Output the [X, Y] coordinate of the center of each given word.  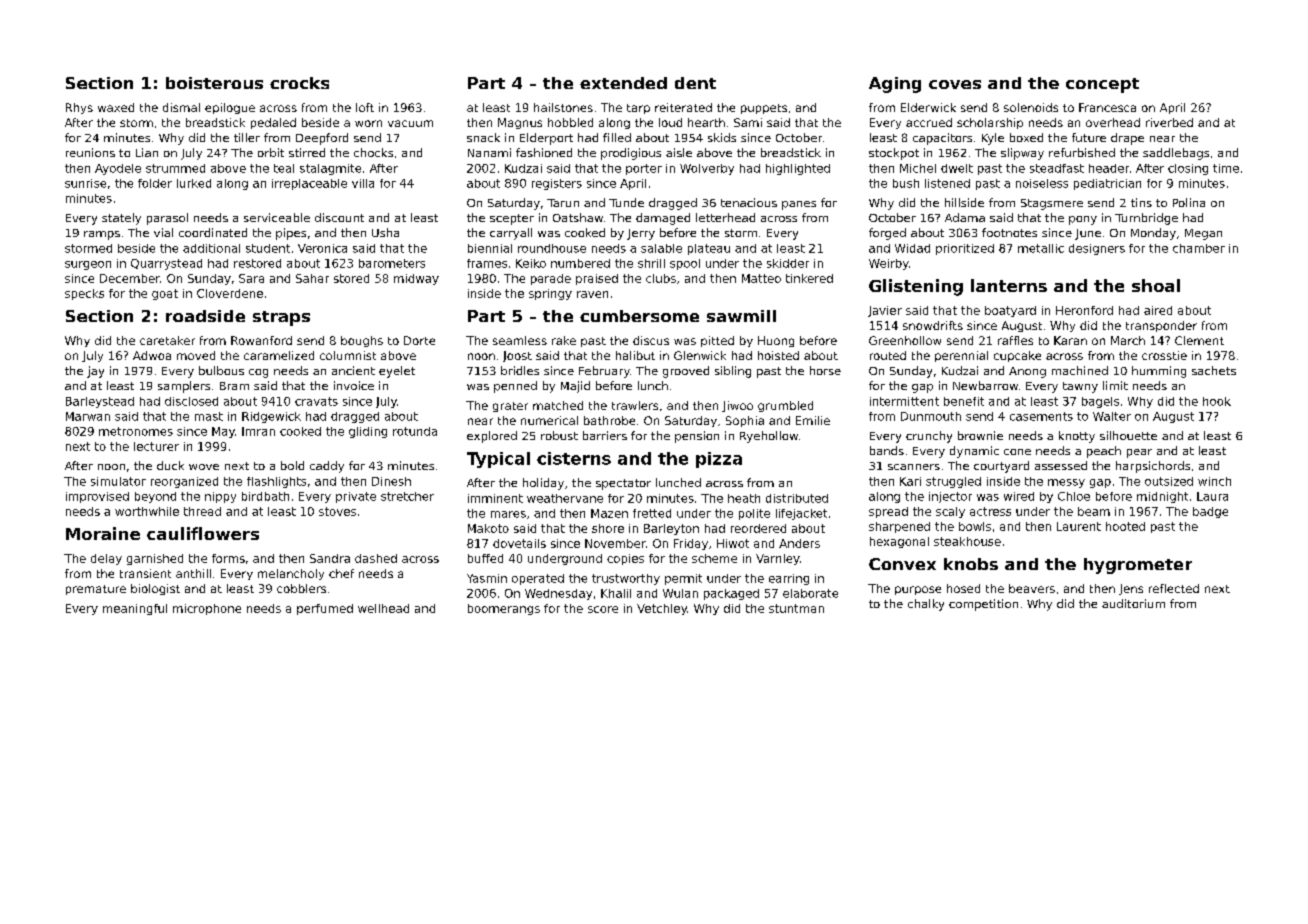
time [1226, 168]
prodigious [631, 154]
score [603, 609]
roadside [205, 316]
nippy [220, 497]
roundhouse [552, 248]
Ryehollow [769, 437]
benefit [964, 401]
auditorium [1133, 603]
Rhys [79, 108]
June [1088, 234]
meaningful [135, 609]
